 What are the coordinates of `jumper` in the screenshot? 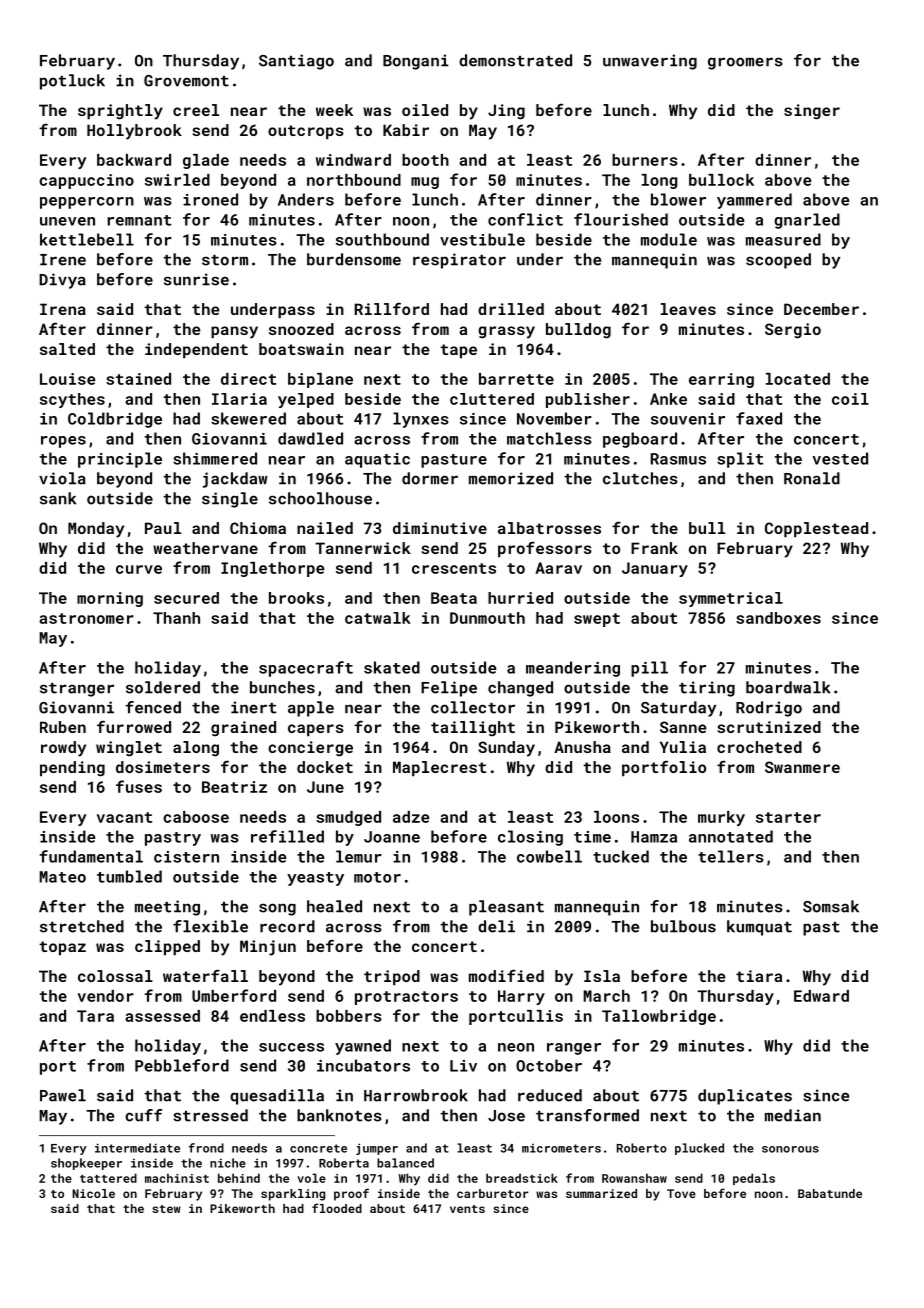 It's located at (377, 1149).
